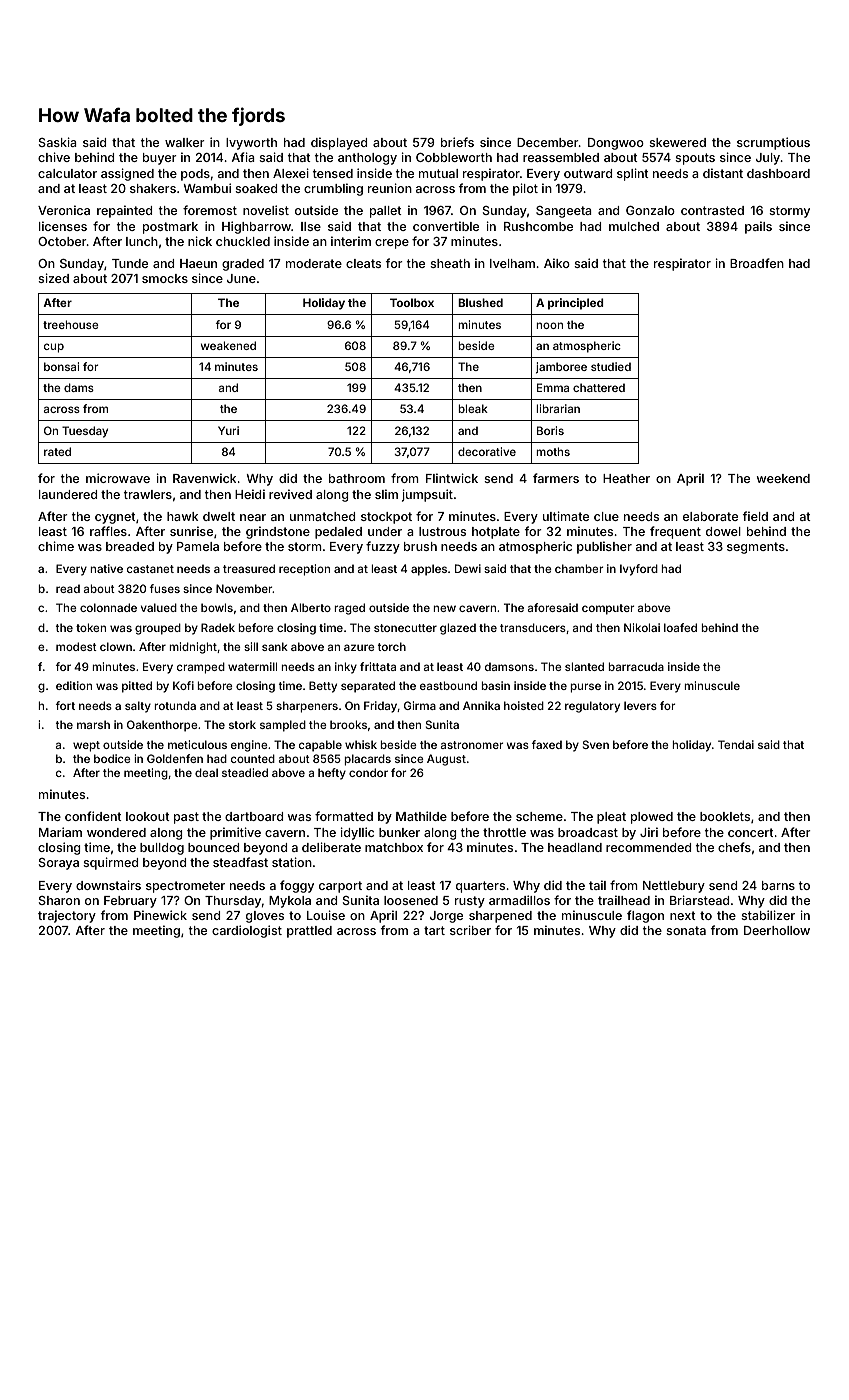 This screenshot has height=1400, width=849. I want to click on skewered, so click(677, 142).
